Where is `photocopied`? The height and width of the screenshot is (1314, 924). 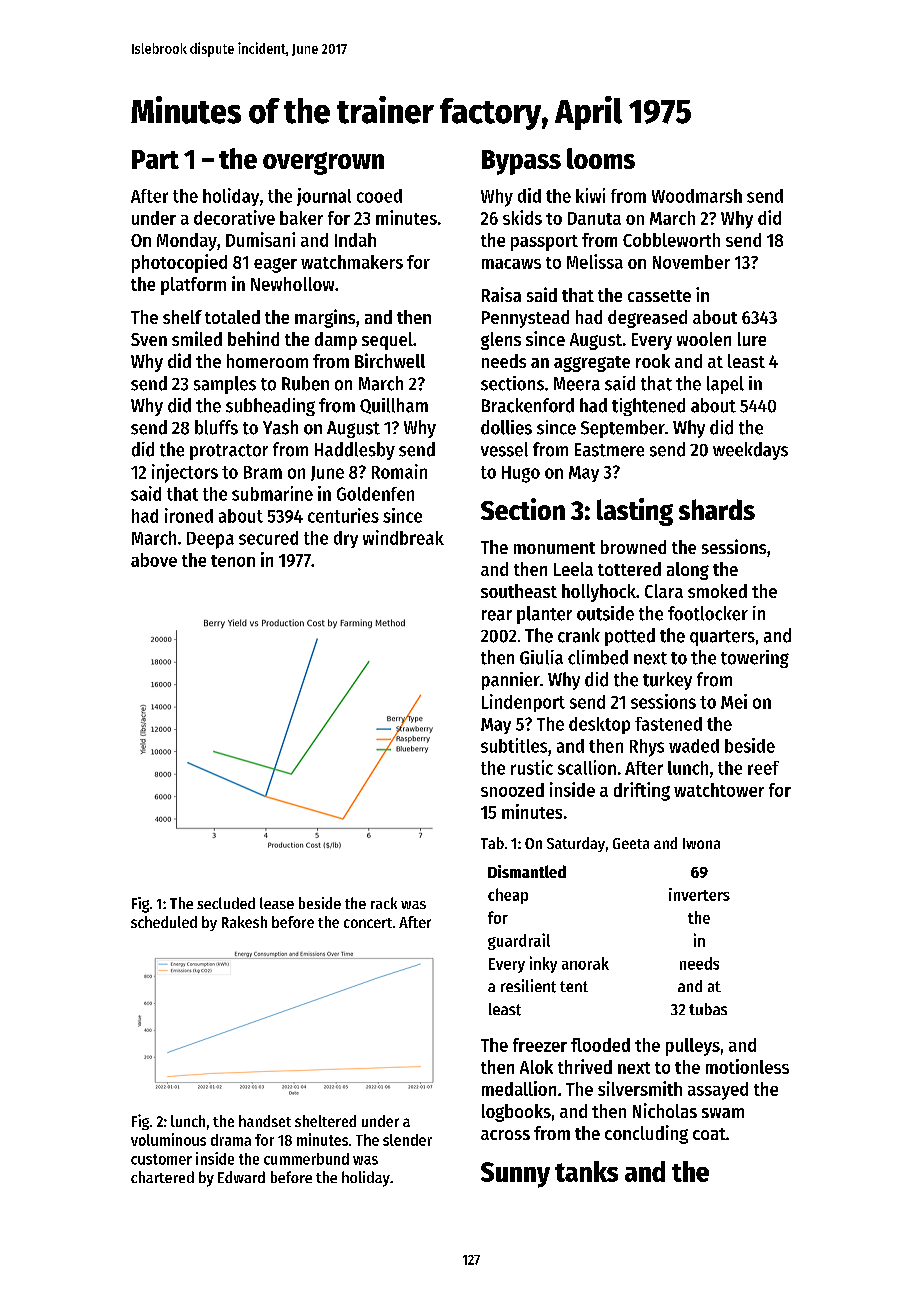
photocopied is located at coordinates (179, 263).
